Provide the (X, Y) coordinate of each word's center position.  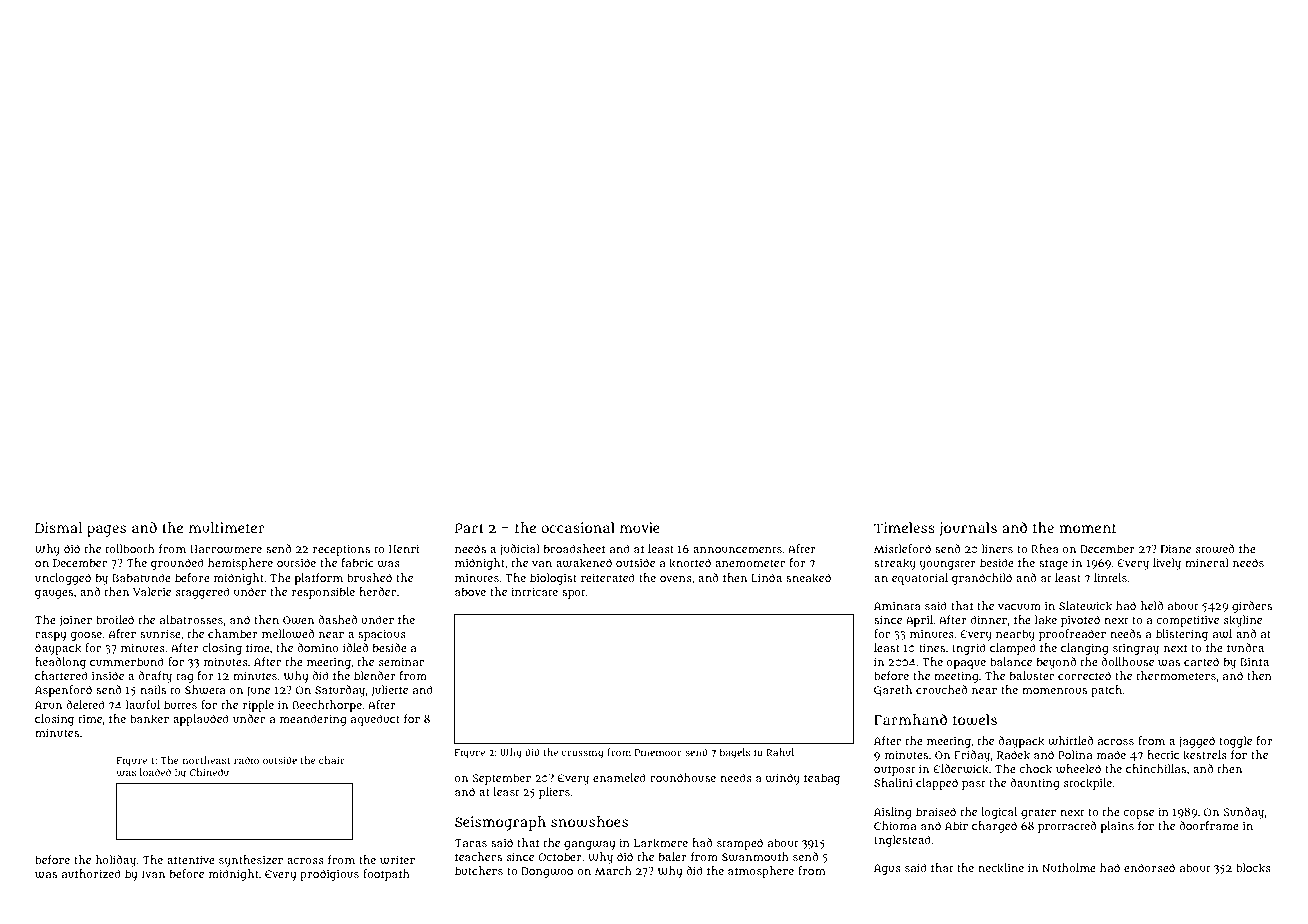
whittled (1070, 741)
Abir (956, 825)
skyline (1243, 621)
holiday (116, 861)
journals (968, 529)
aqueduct (375, 720)
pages (106, 531)
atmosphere (761, 872)
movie (640, 527)
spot (573, 593)
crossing (582, 753)
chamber (233, 633)
